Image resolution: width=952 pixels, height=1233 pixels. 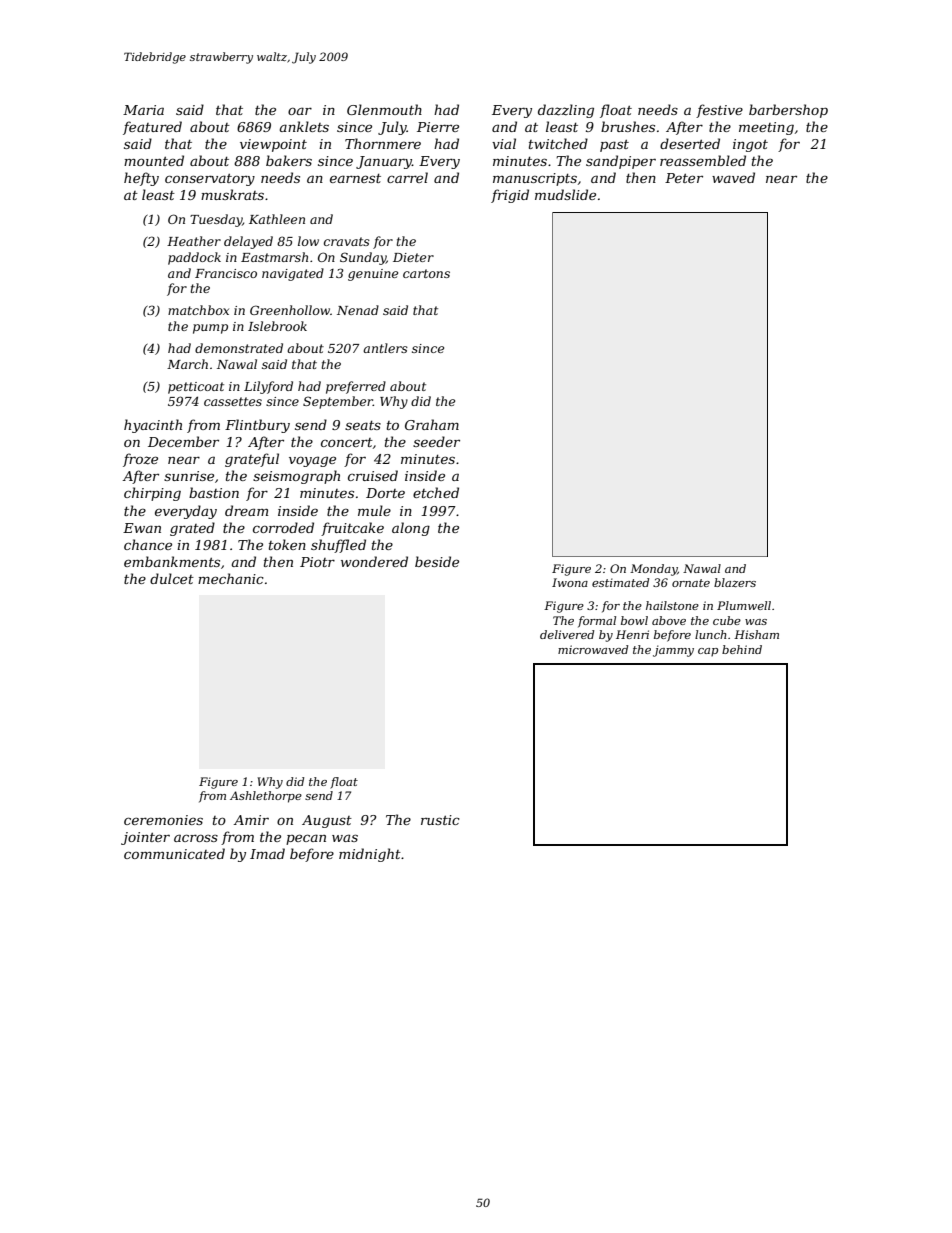 I want to click on communicated, so click(x=174, y=853).
